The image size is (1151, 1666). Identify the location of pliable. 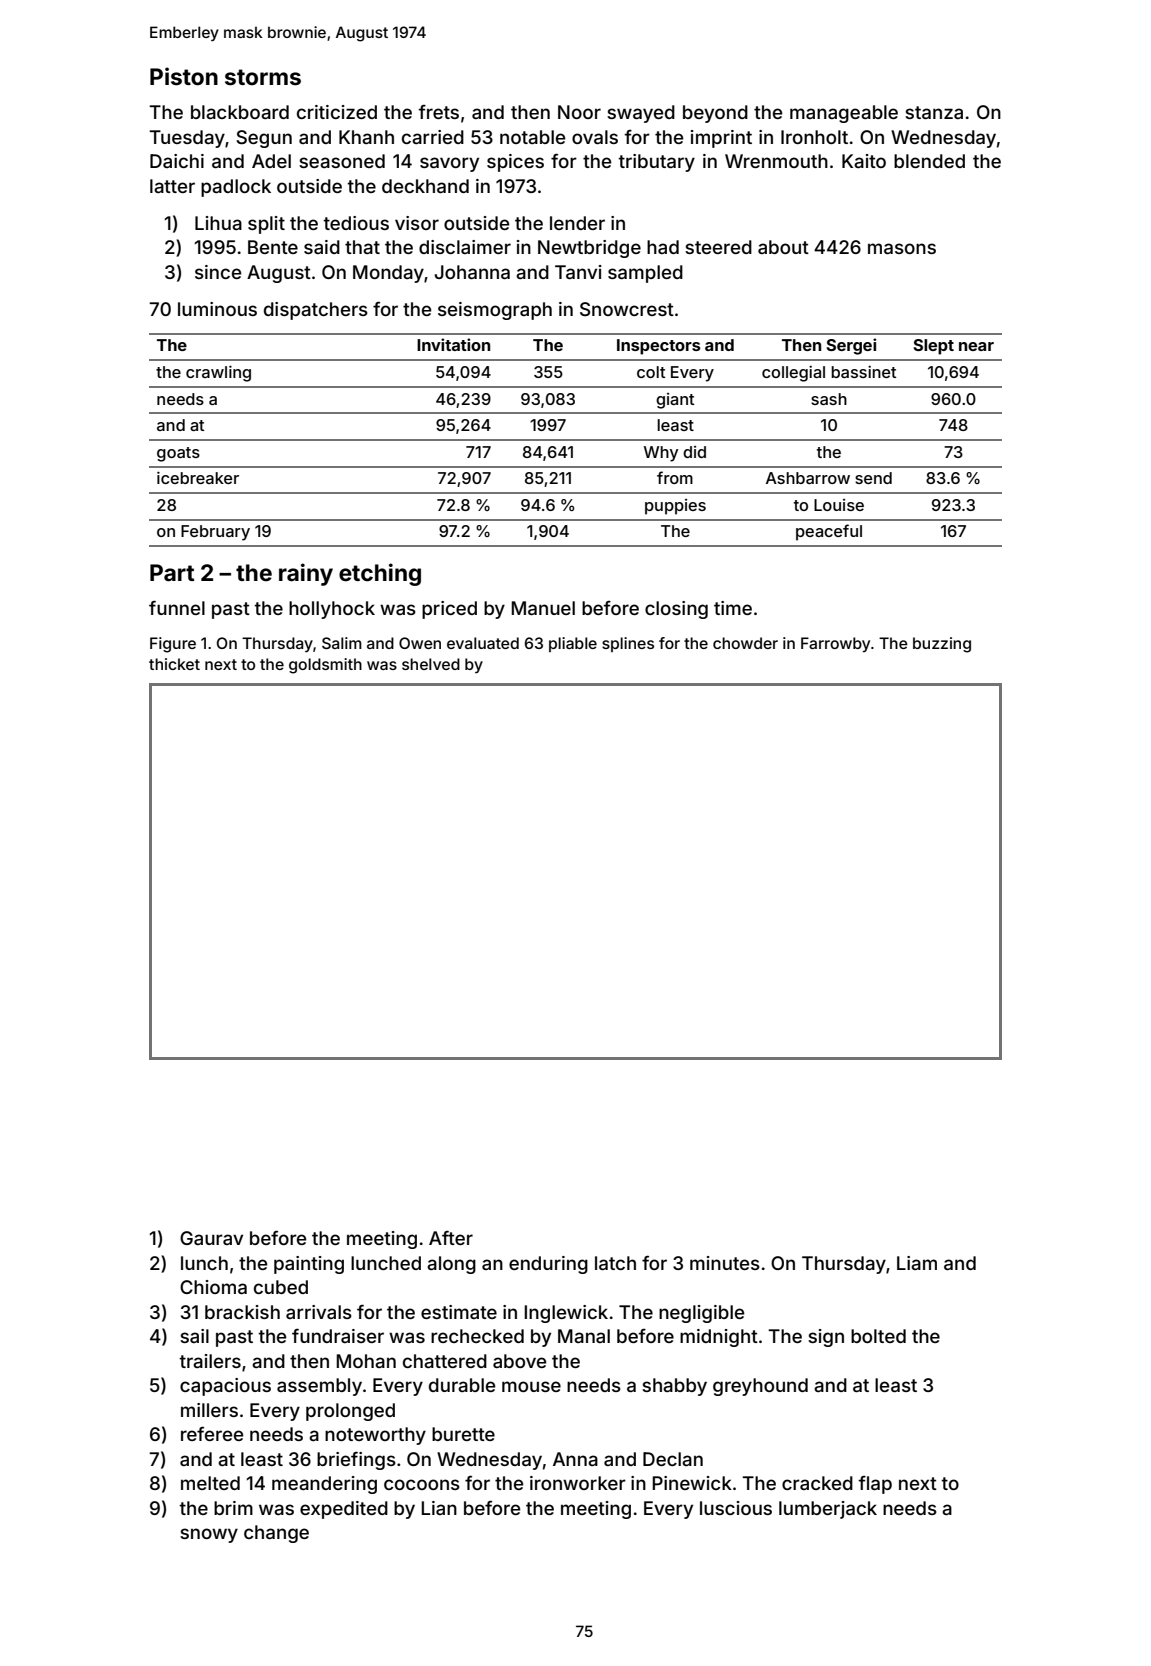
(573, 644).
